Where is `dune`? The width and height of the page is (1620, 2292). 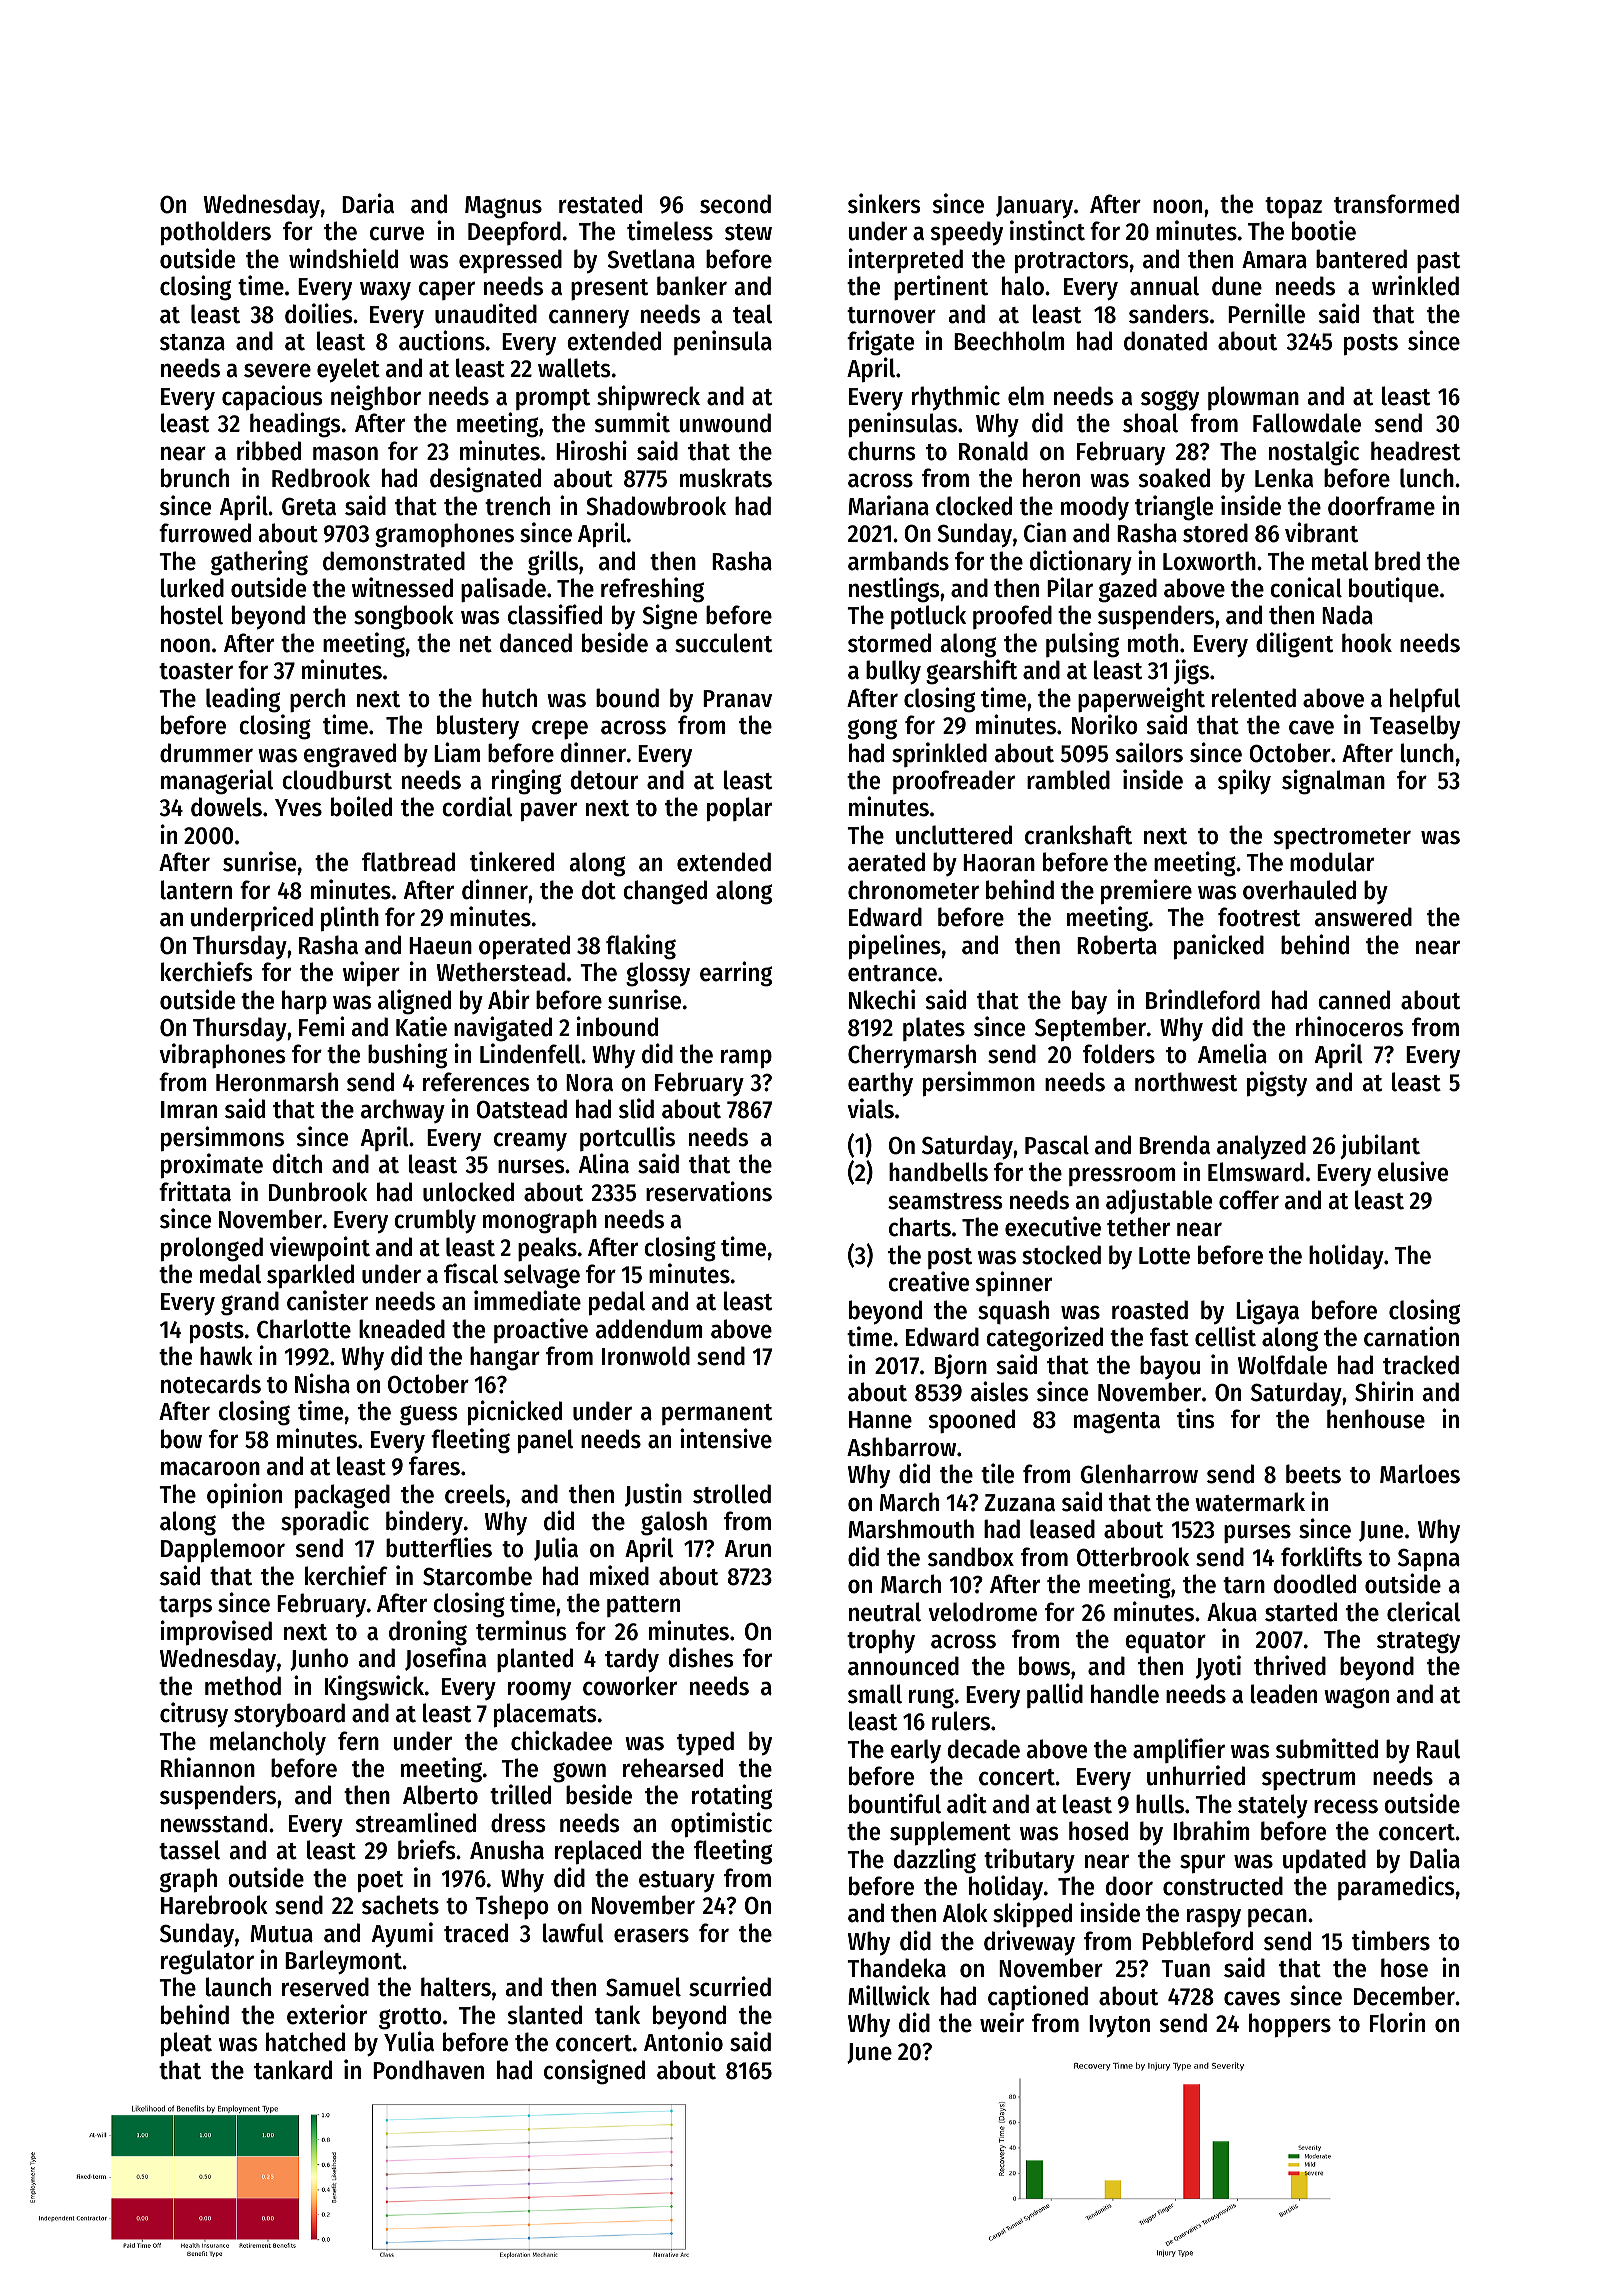
dune is located at coordinates (1237, 286).
